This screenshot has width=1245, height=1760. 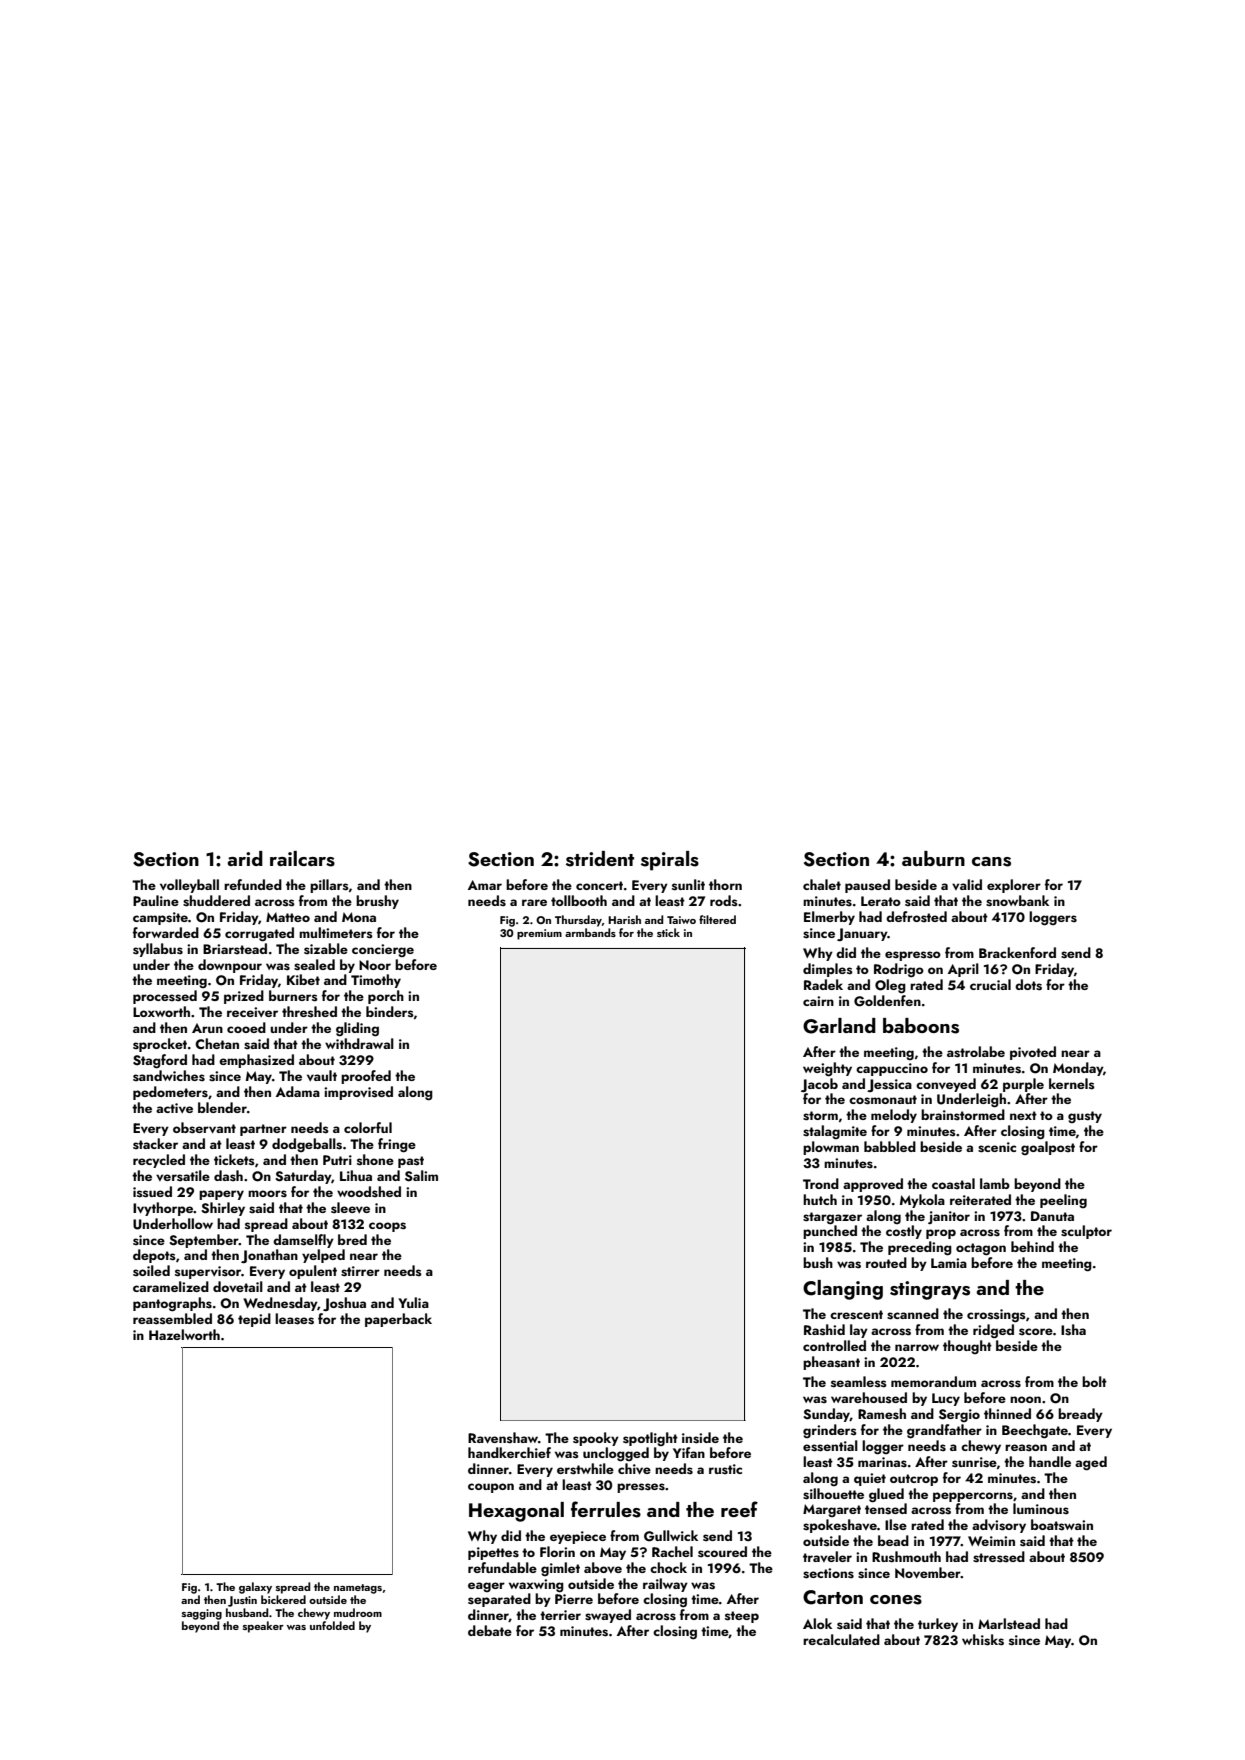 I want to click on approved, so click(x=873, y=1185).
